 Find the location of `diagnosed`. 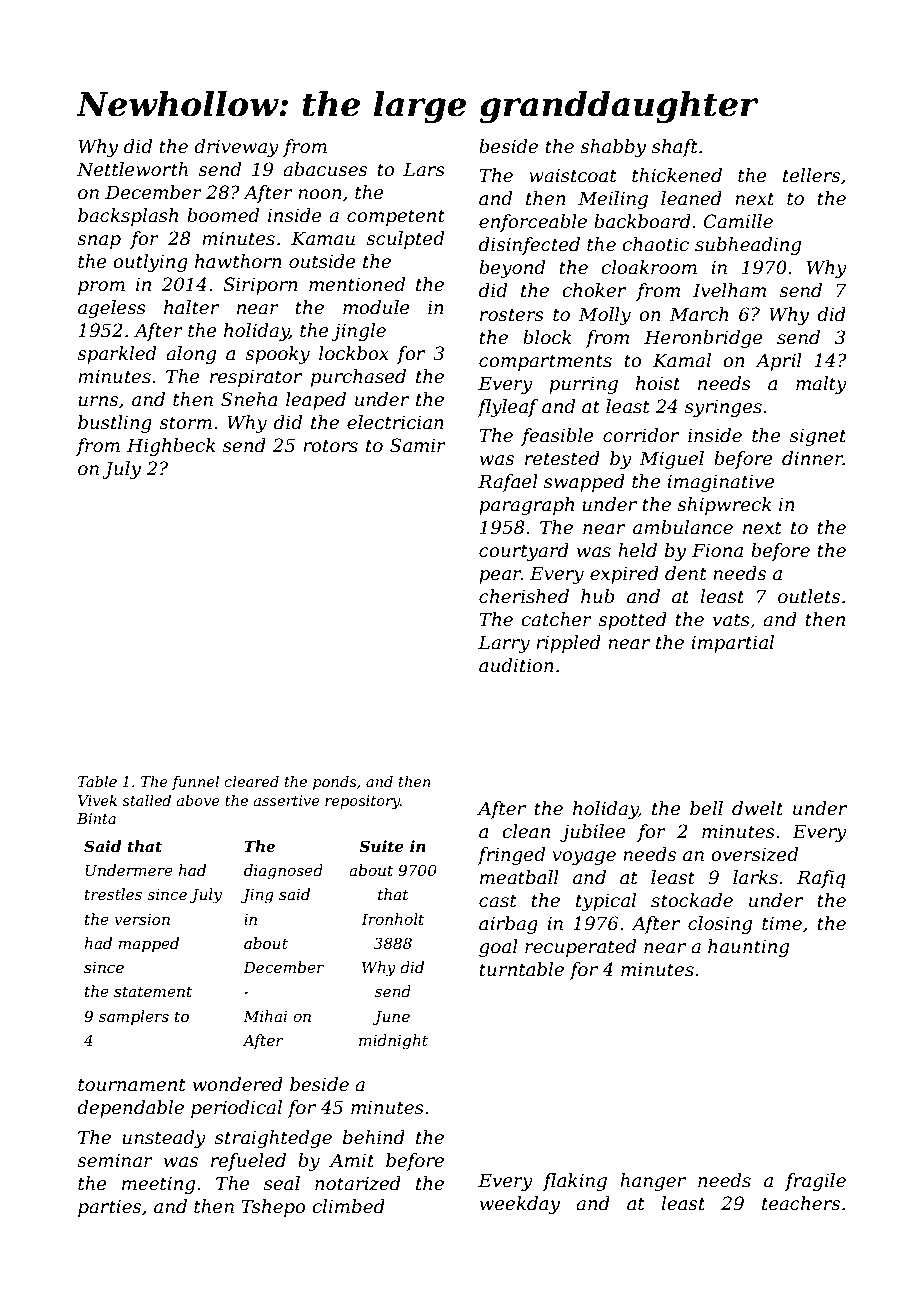

diagnosed is located at coordinates (283, 872).
